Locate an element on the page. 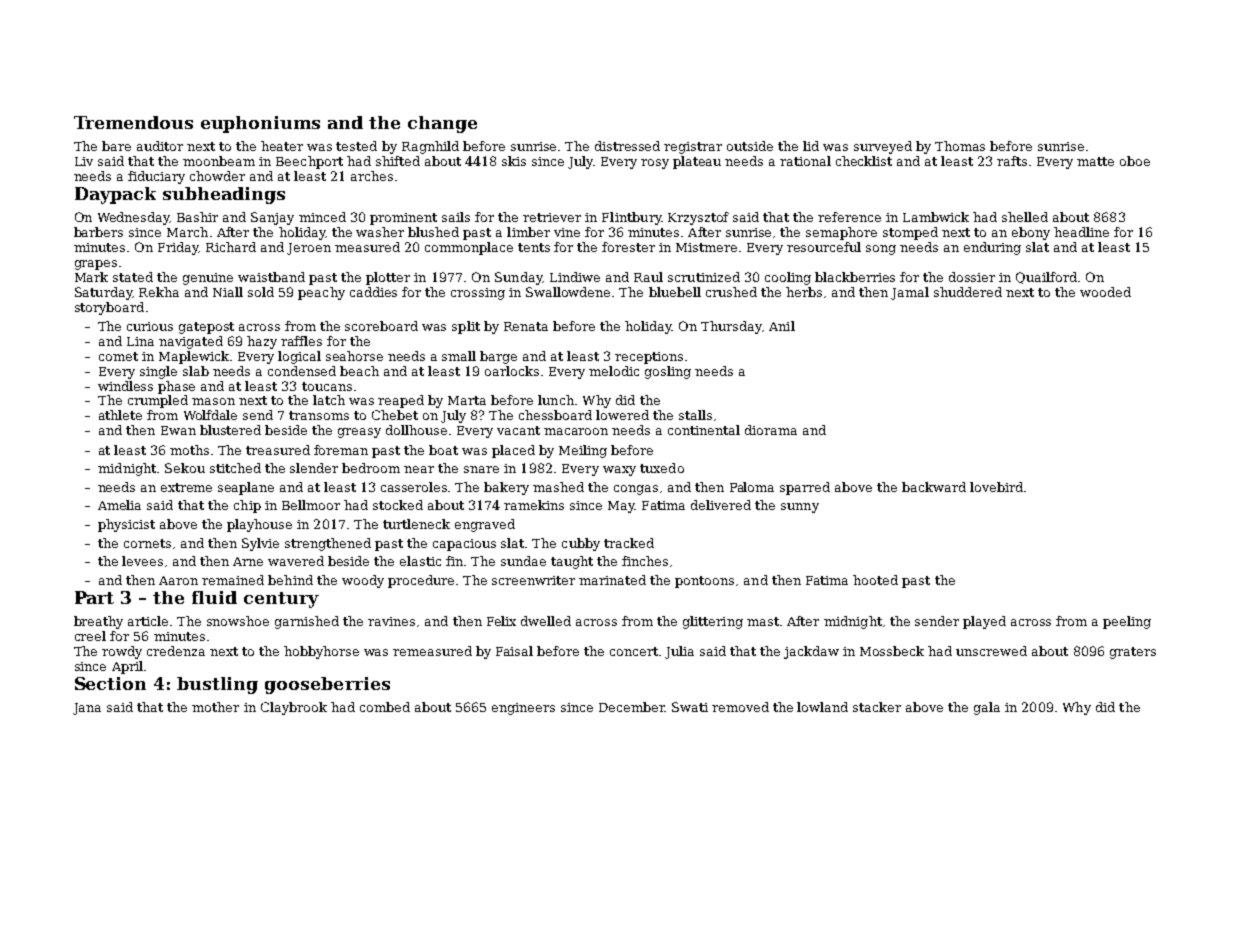  gatepost is located at coordinates (206, 328).
